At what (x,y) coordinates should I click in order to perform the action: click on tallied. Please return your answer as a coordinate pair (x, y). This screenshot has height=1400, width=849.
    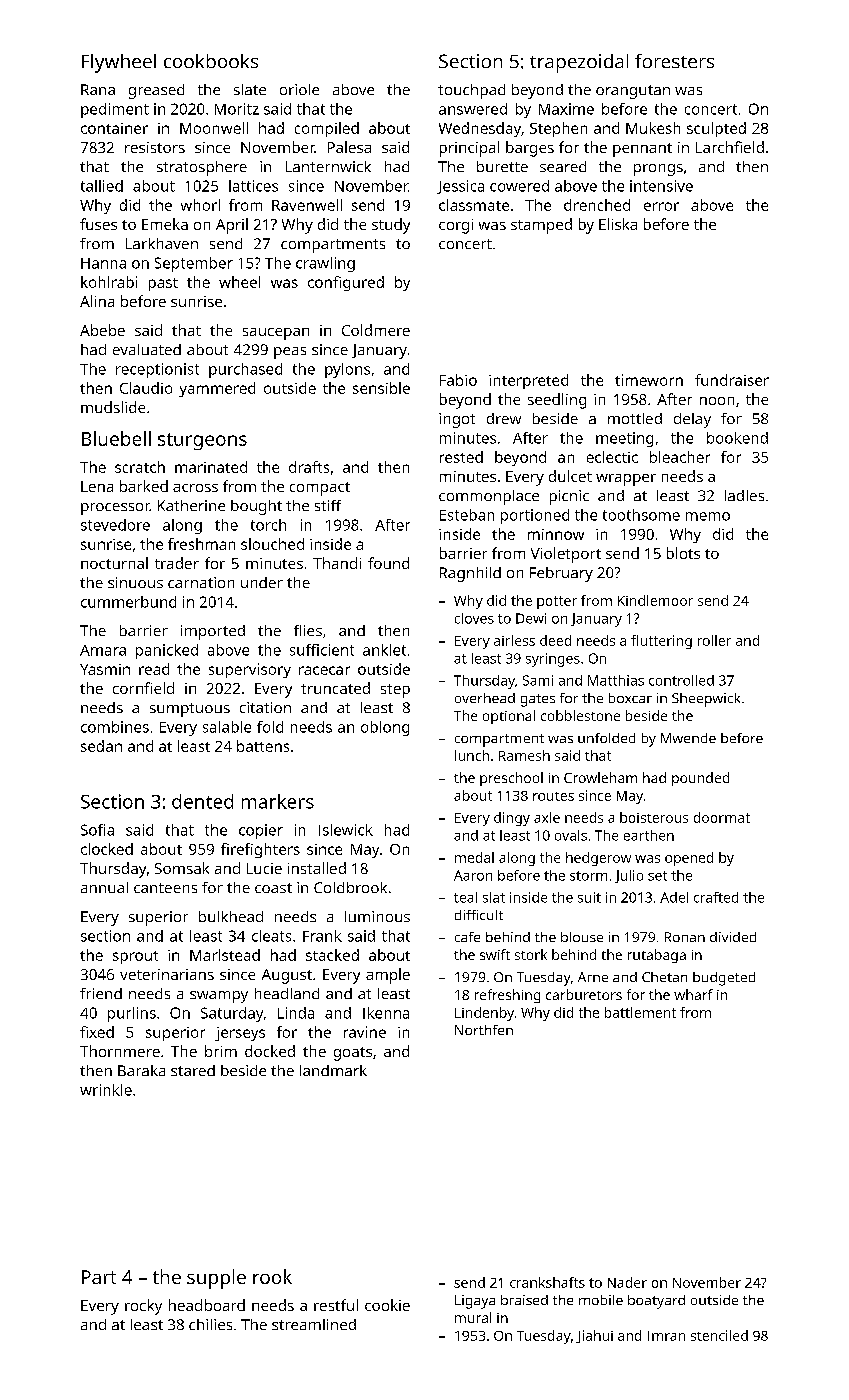
    Looking at the image, I should click on (102, 186).
